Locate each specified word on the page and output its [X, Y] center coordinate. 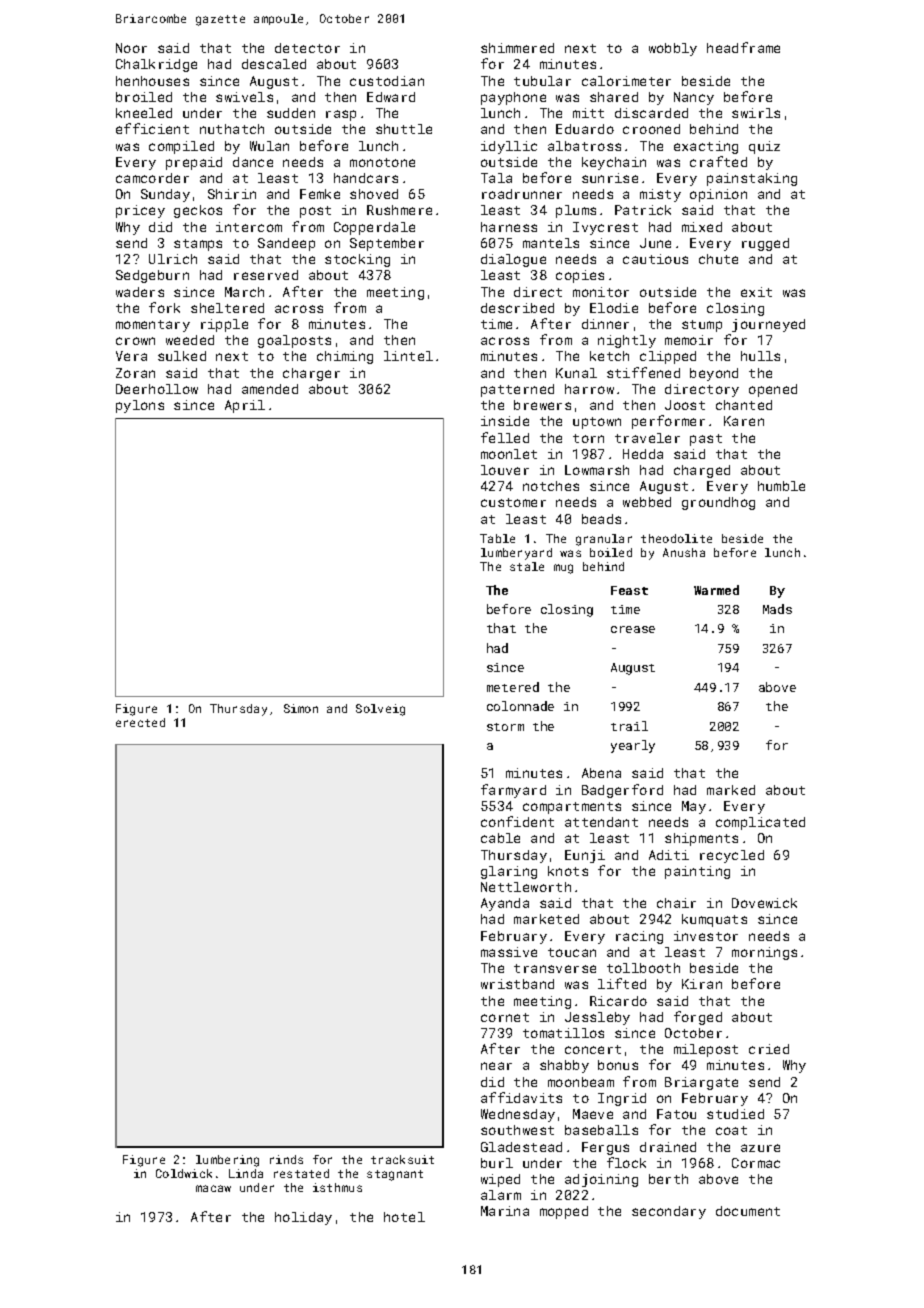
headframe [743, 47]
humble [781, 486]
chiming [345, 357]
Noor [131, 48]
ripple [224, 325]
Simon [301, 708]
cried [769, 1049]
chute [718, 259]
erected [140, 722]
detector [307, 48]
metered [513, 687]
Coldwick [184, 1173]
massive [509, 952]
